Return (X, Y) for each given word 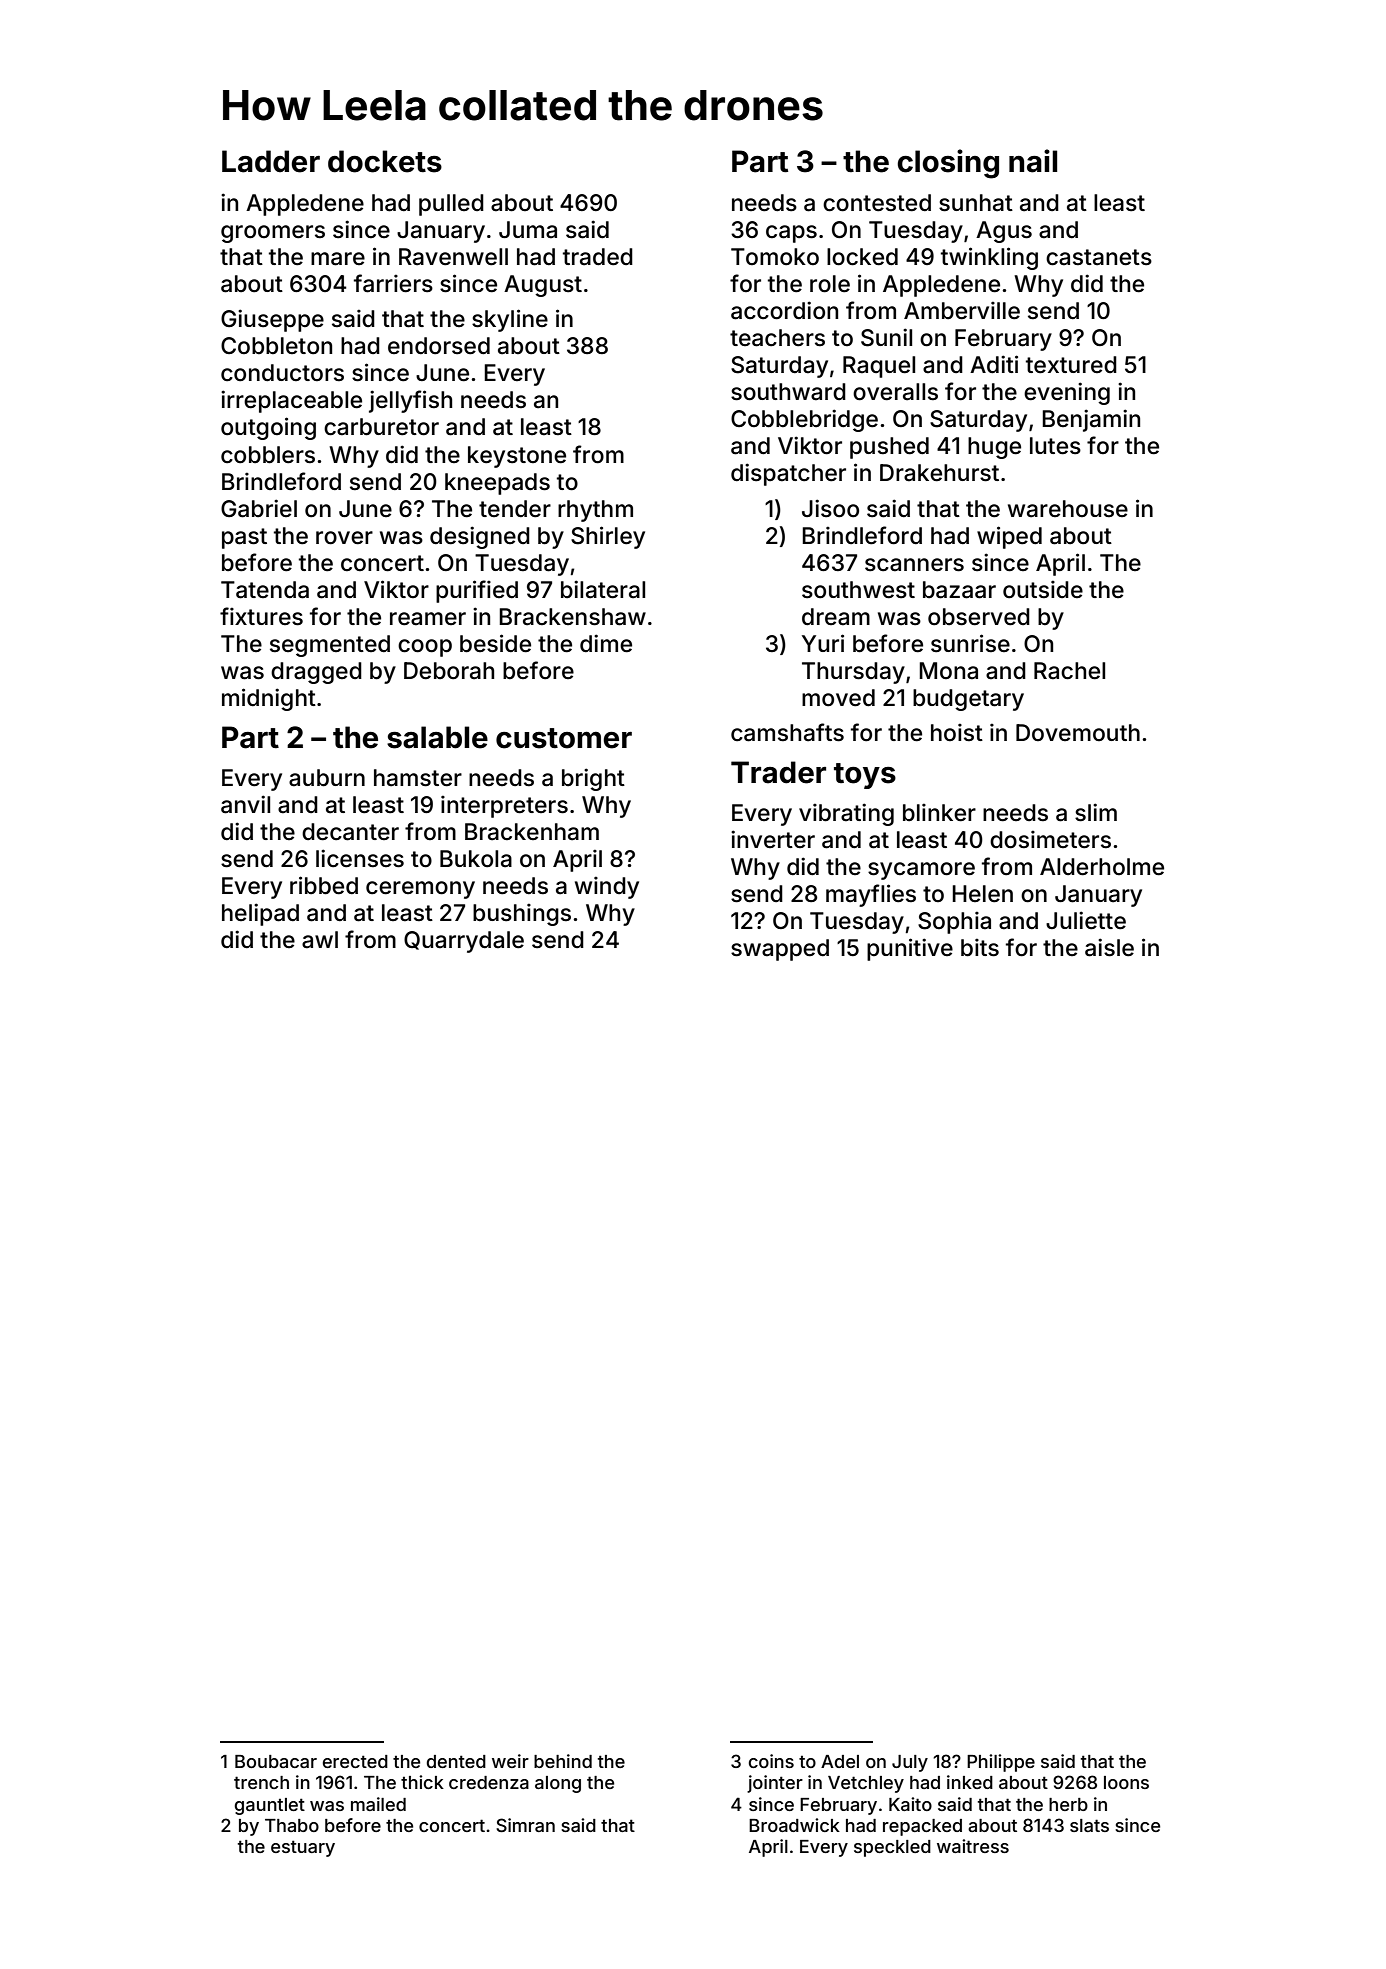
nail (1033, 161)
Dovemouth (1078, 732)
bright (593, 779)
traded (598, 257)
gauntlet (270, 1806)
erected (355, 1761)
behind (563, 1761)
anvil (245, 804)
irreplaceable (291, 401)
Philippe (1001, 1763)
